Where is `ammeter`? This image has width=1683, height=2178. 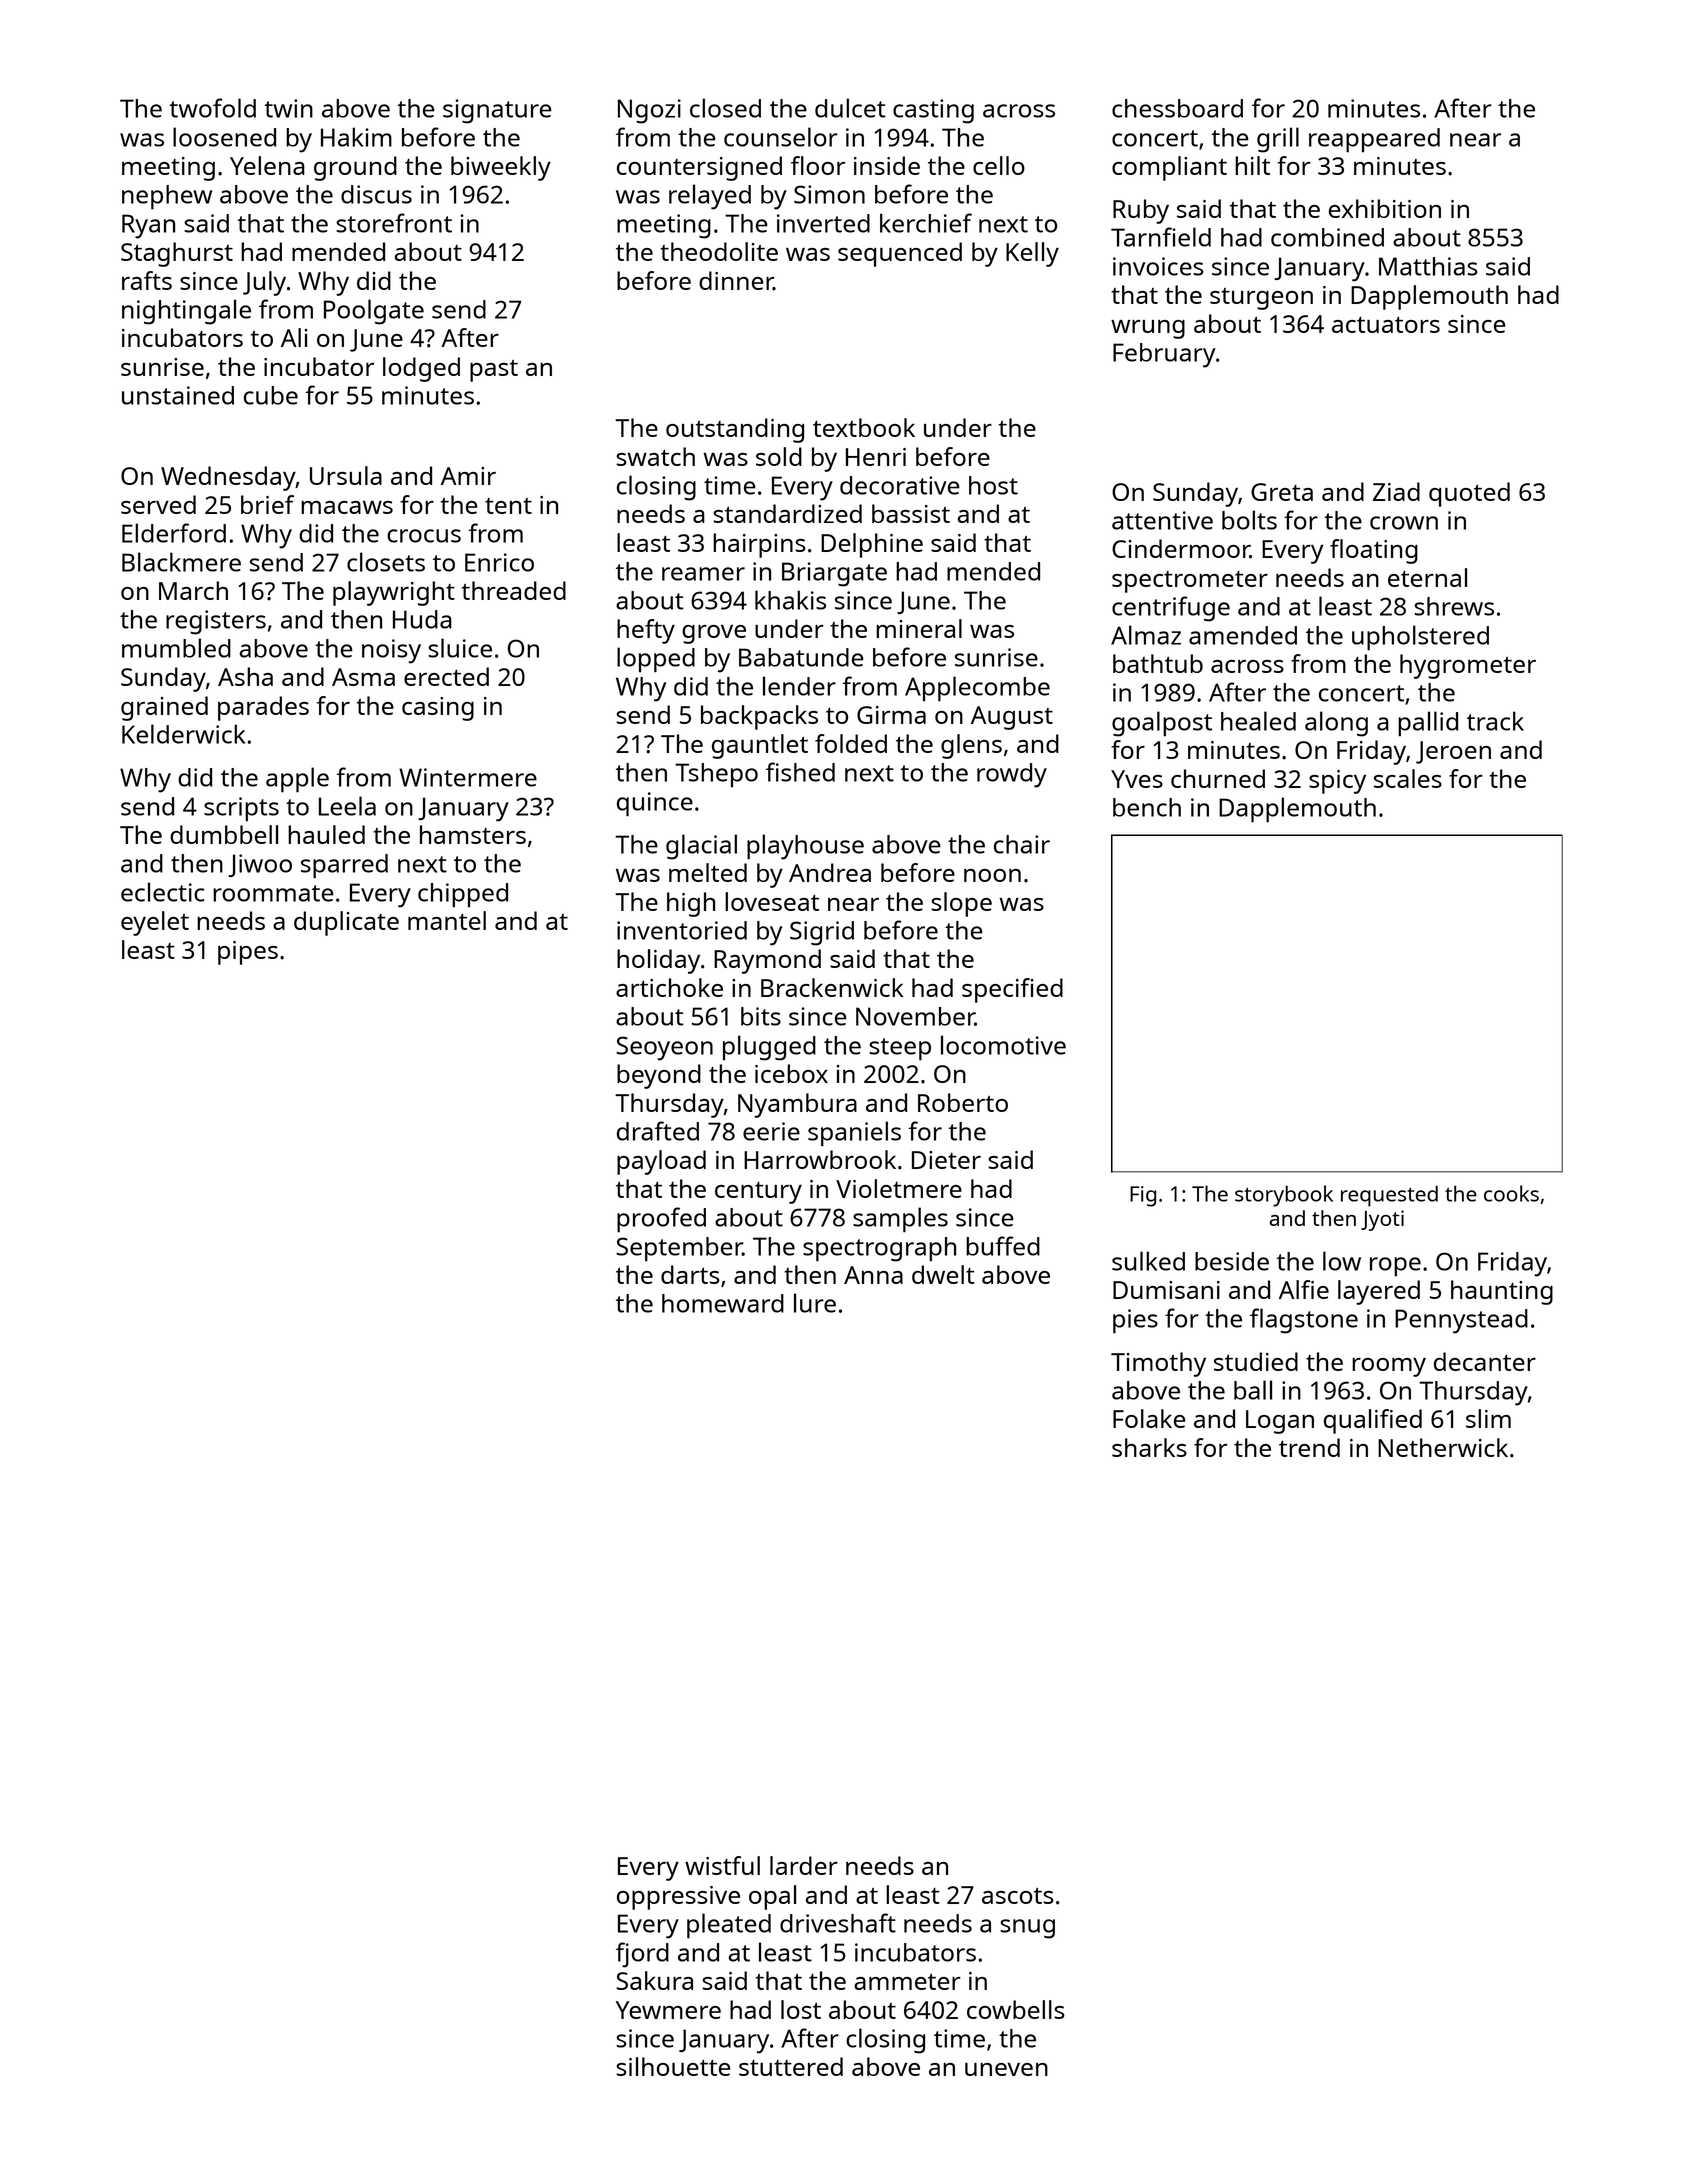
ammeter is located at coordinates (907, 1982).
